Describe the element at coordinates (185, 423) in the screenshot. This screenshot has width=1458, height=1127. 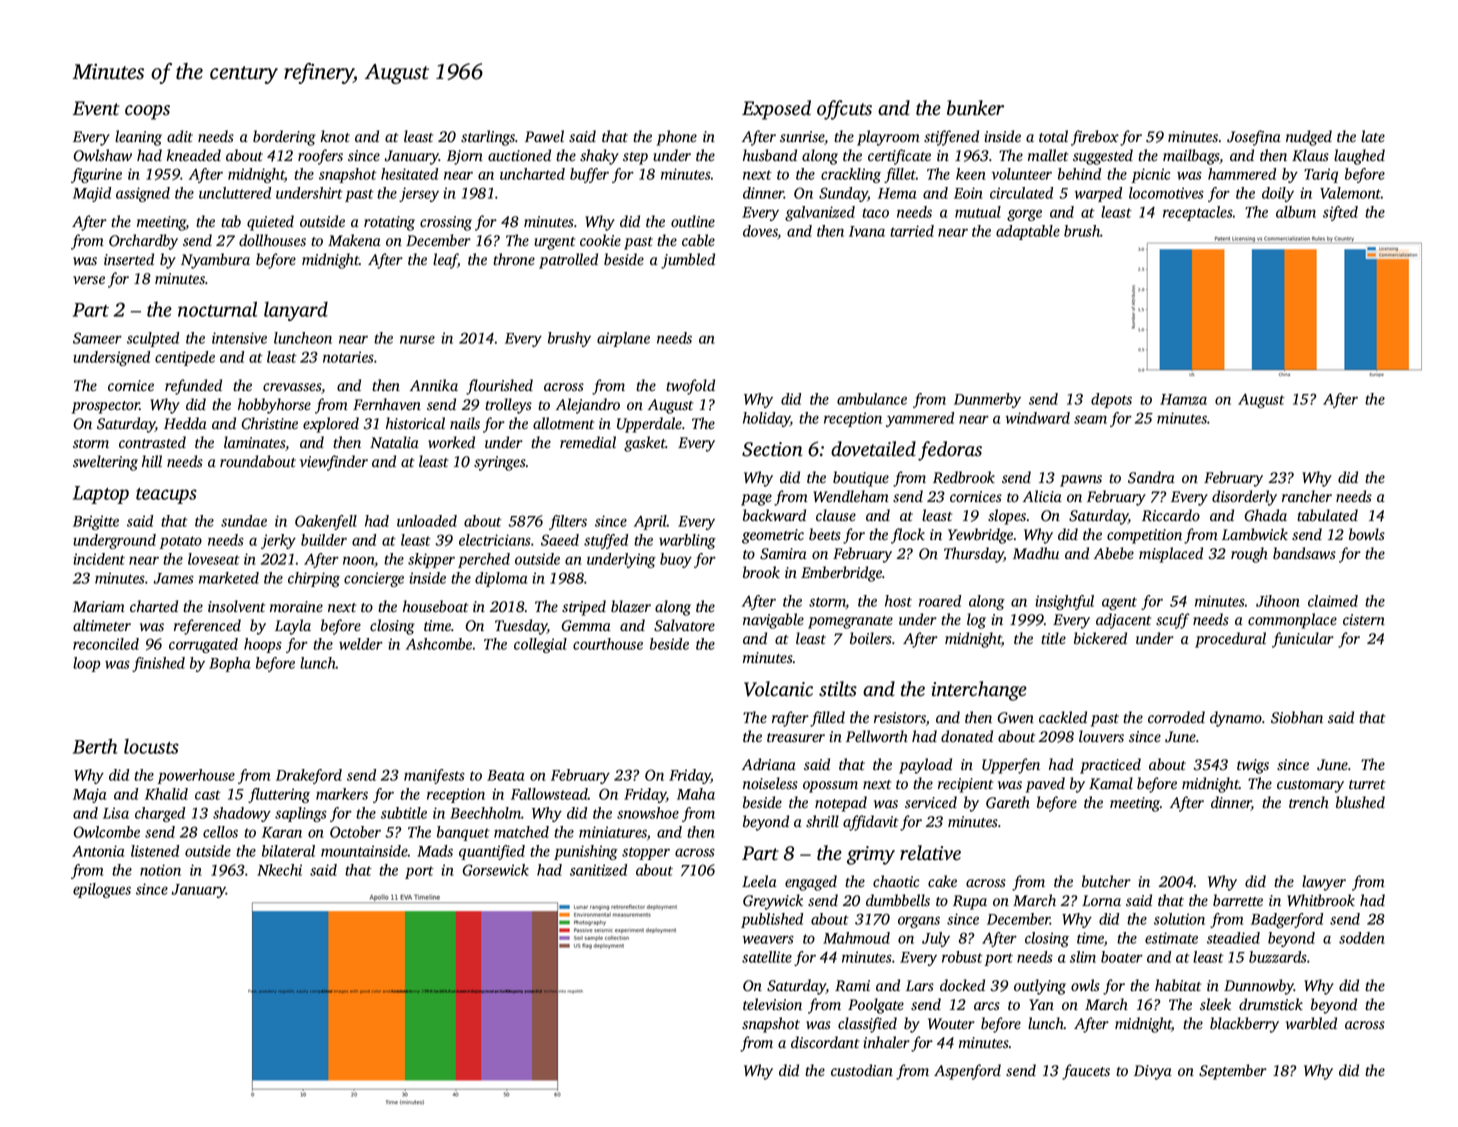
I see `Hedda` at that location.
